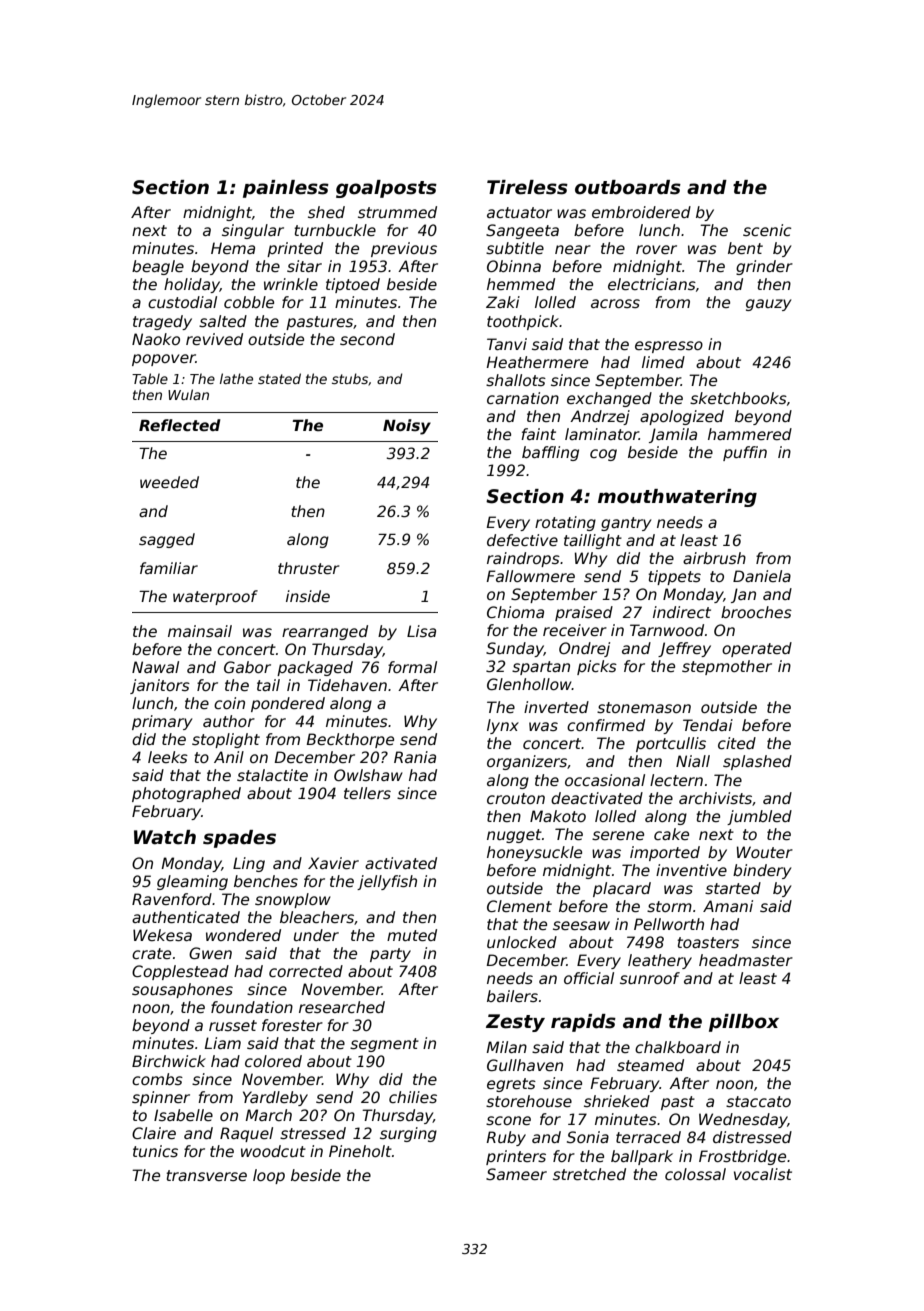 Image resolution: width=924 pixels, height=1311 pixels. Describe the element at coordinates (407, 427) in the page. I see `Noisy` at that location.
